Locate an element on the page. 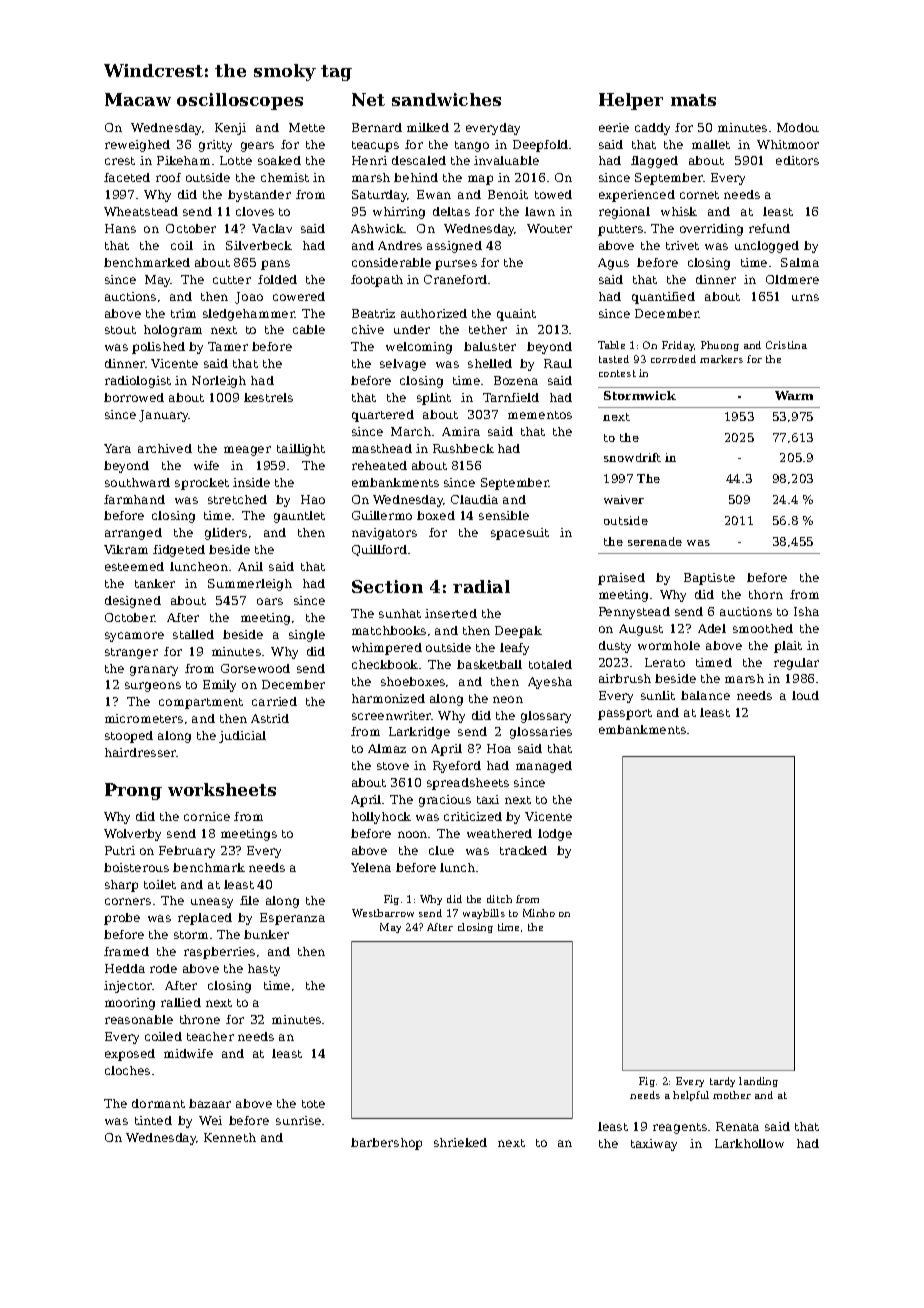 The image size is (924, 1308). Kenneth is located at coordinates (230, 1137).
